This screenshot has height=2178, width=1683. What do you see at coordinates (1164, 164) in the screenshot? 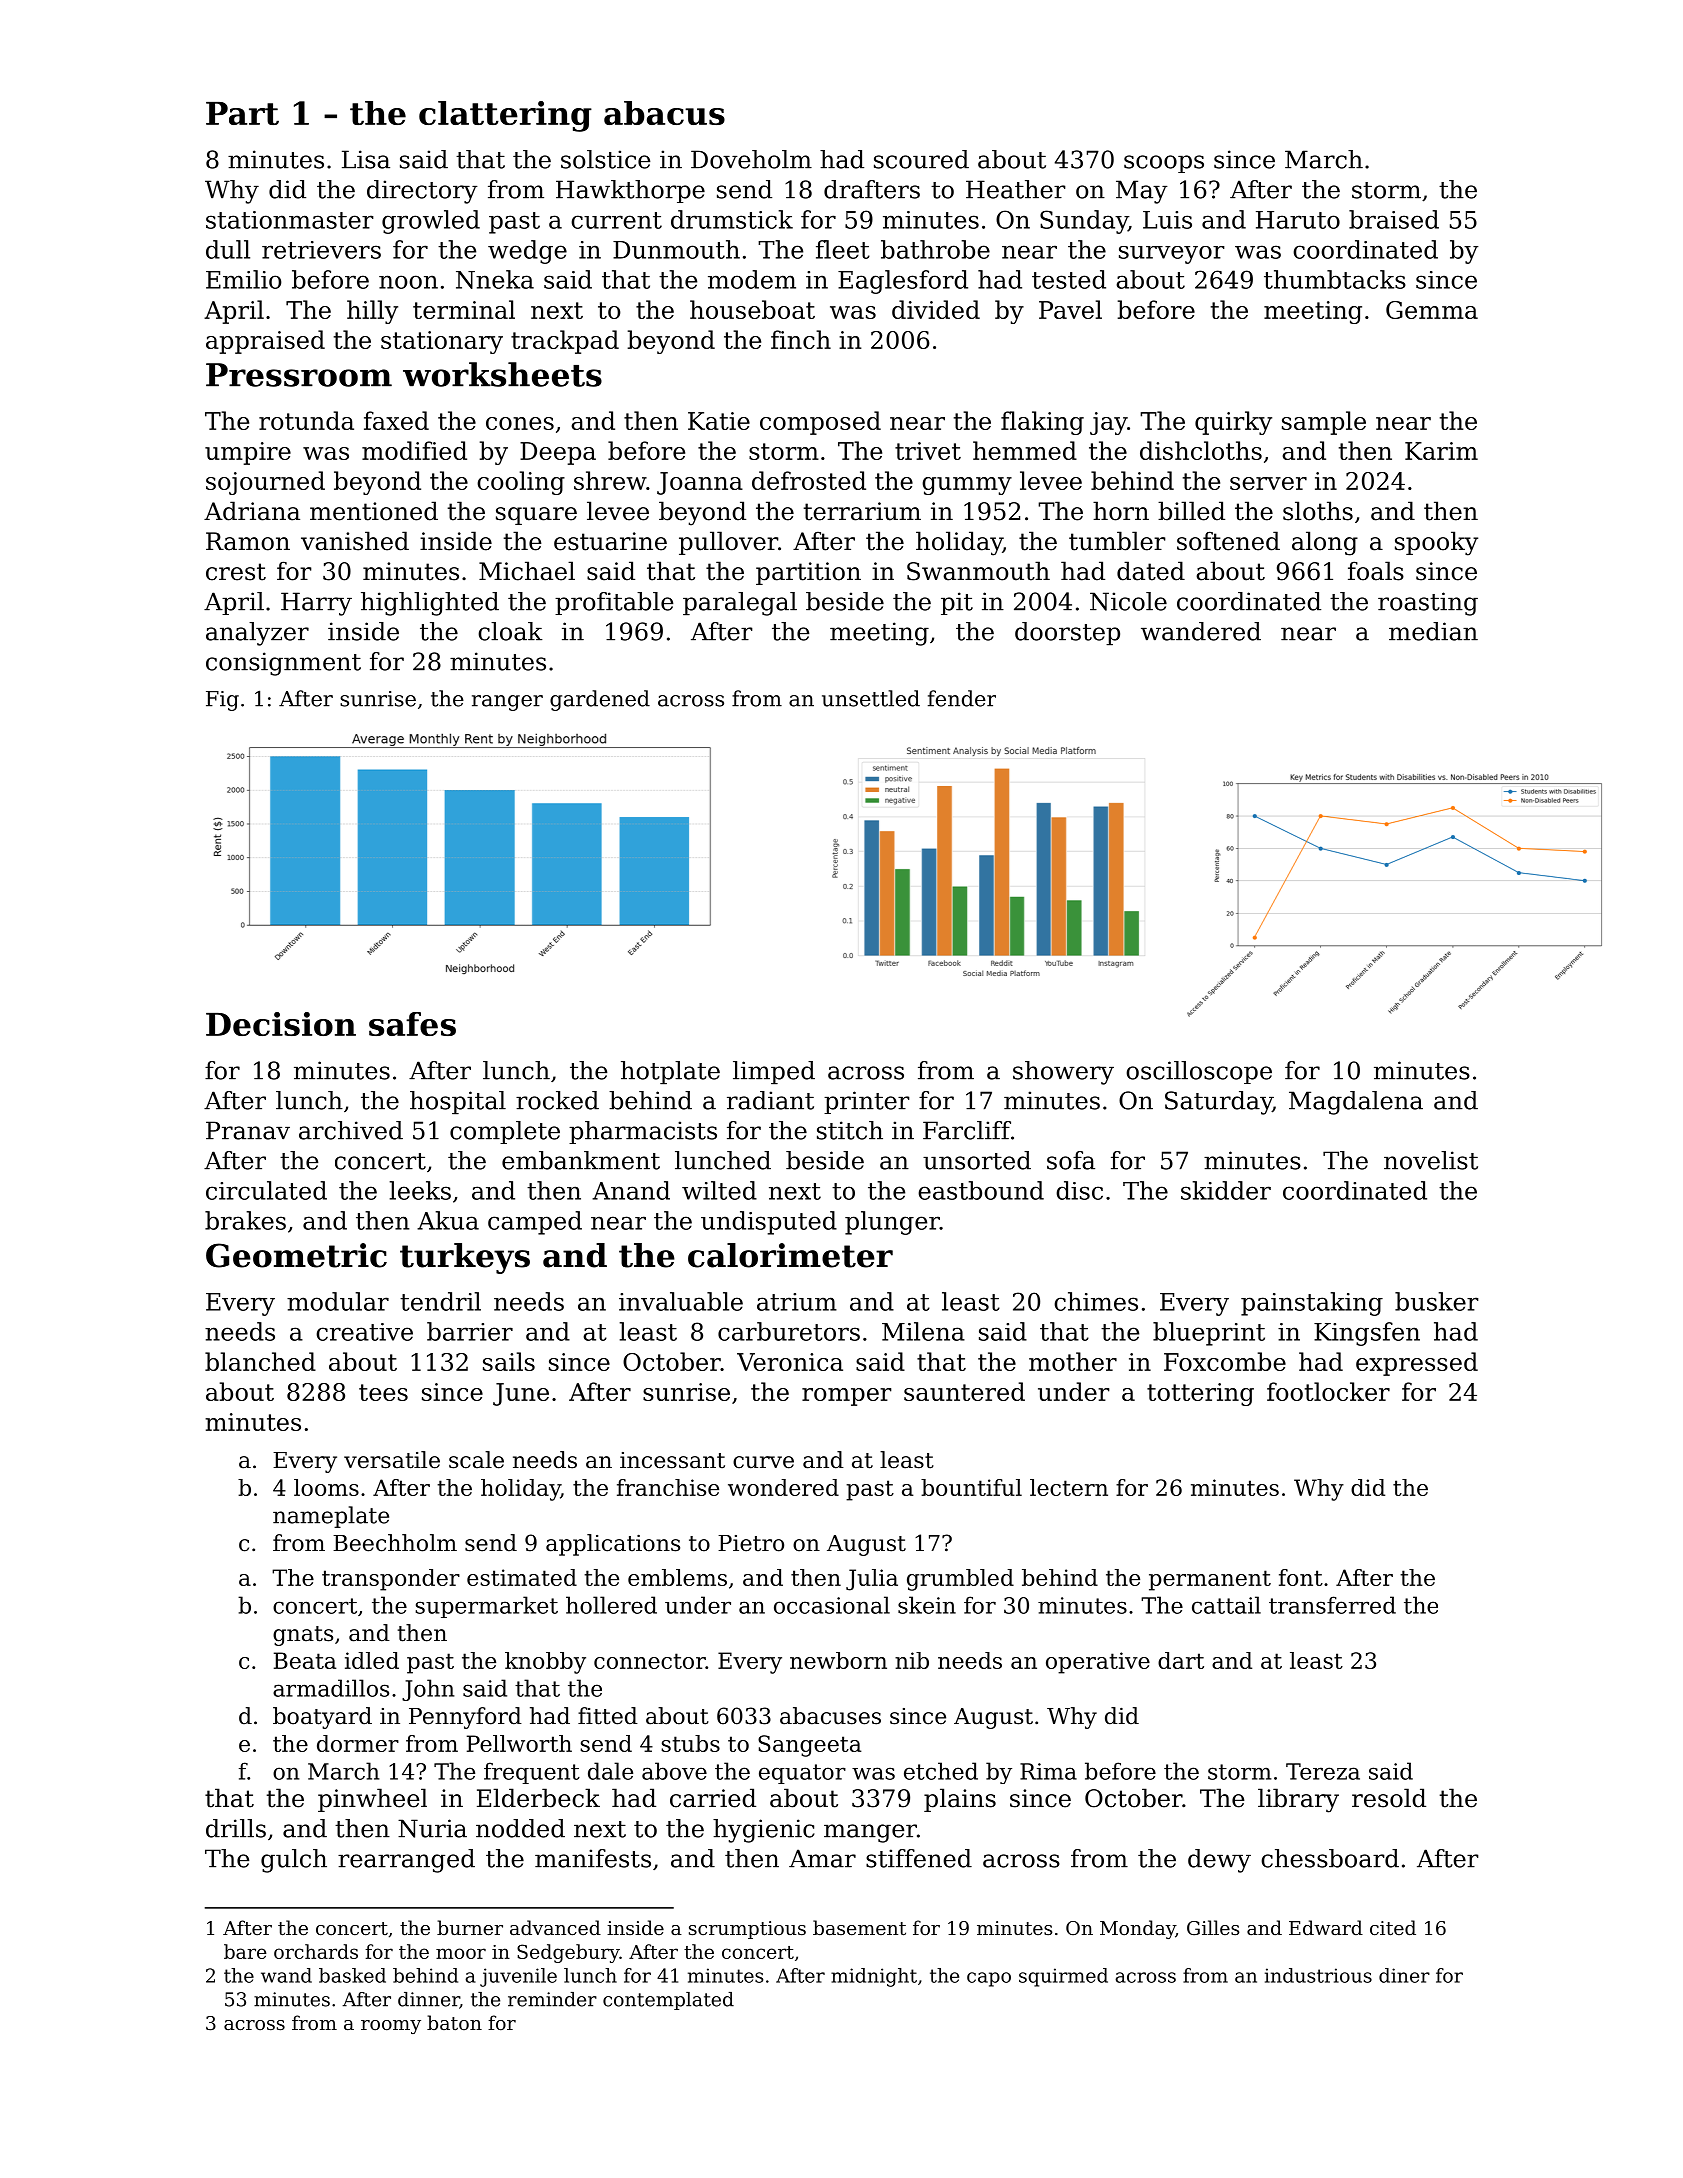
I see `scoops` at bounding box center [1164, 164].
